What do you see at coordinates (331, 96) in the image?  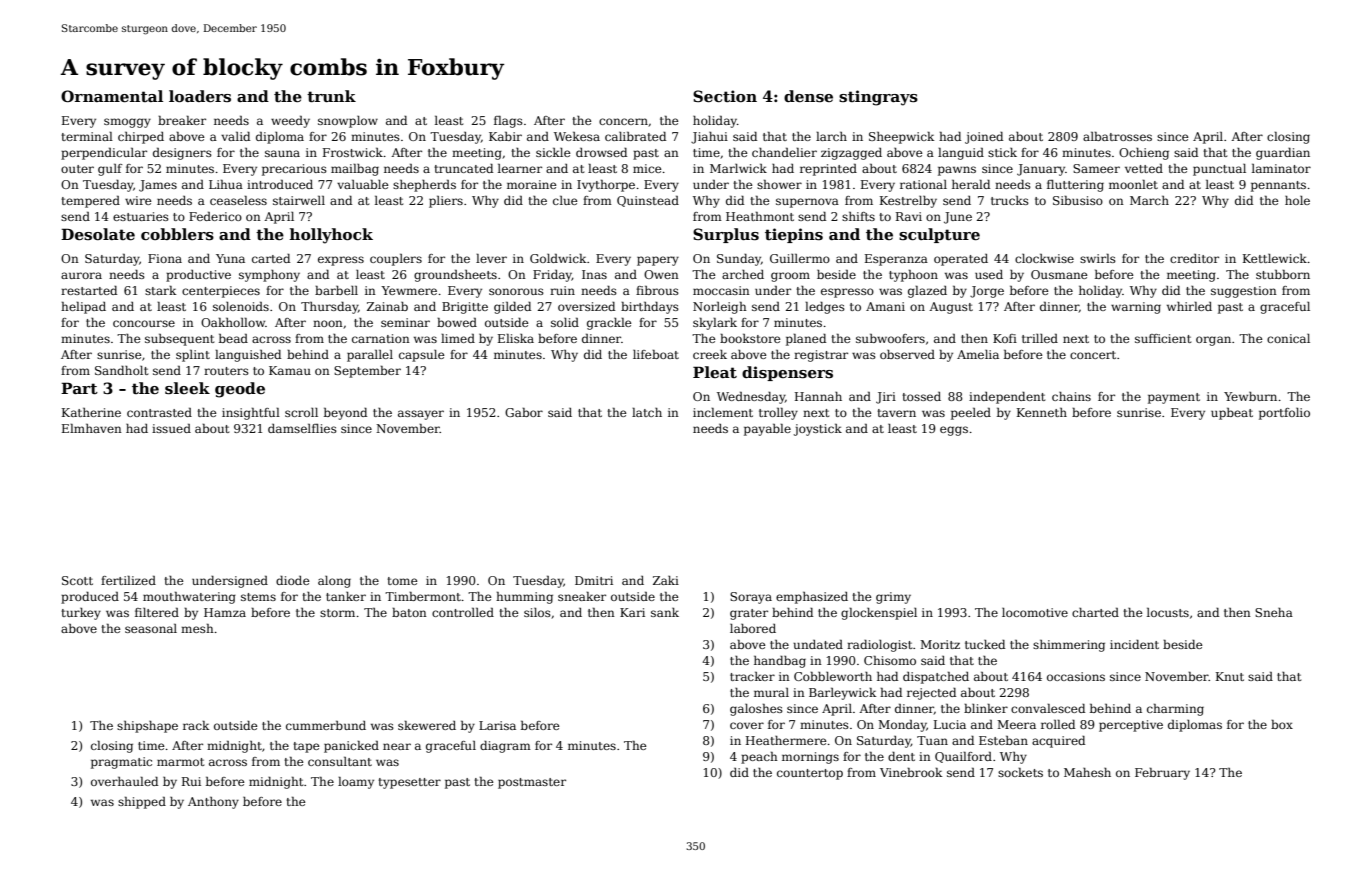 I see `trunk` at bounding box center [331, 96].
